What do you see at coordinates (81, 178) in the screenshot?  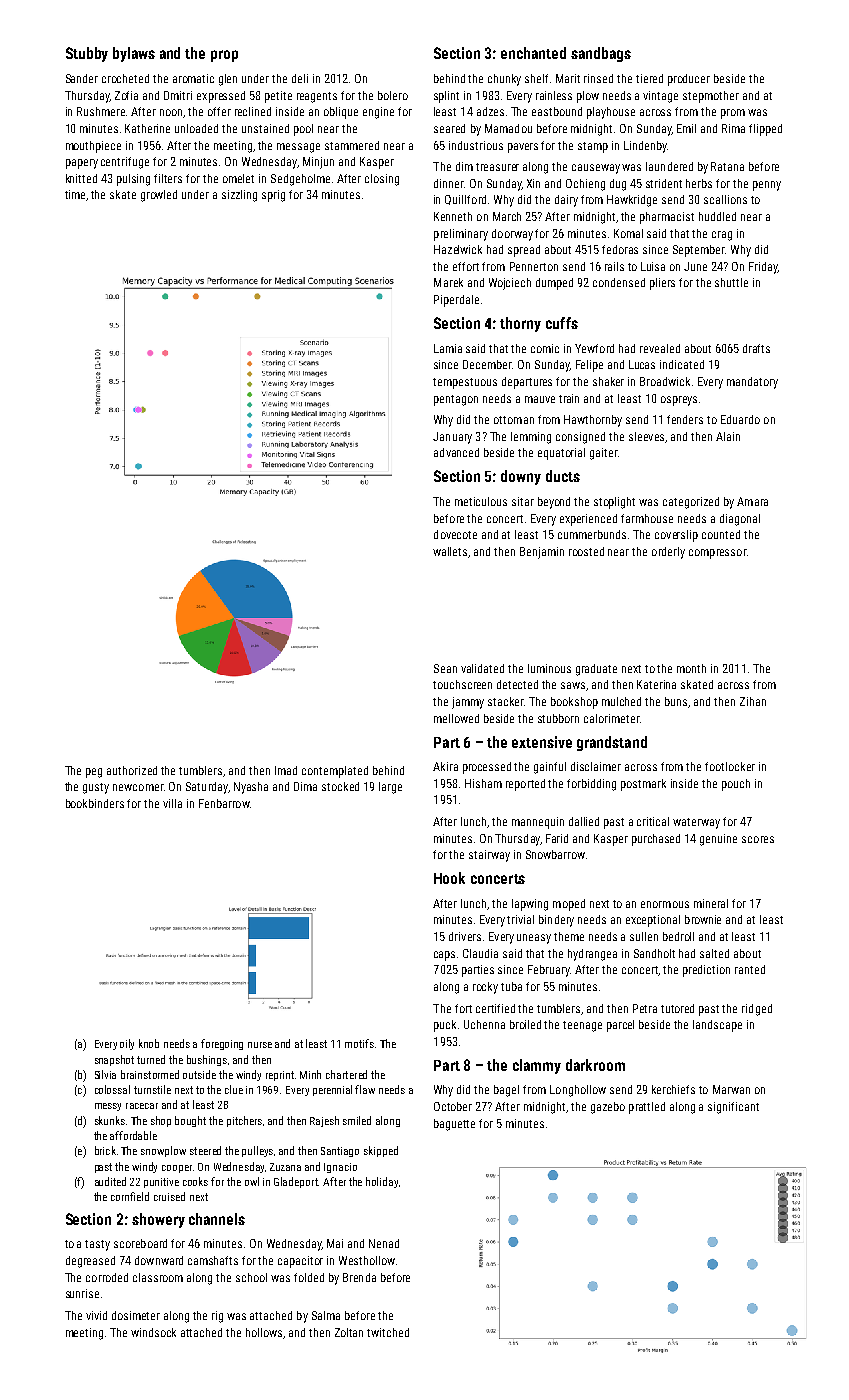 I see `knitted` at bounding box center [81, 178].
